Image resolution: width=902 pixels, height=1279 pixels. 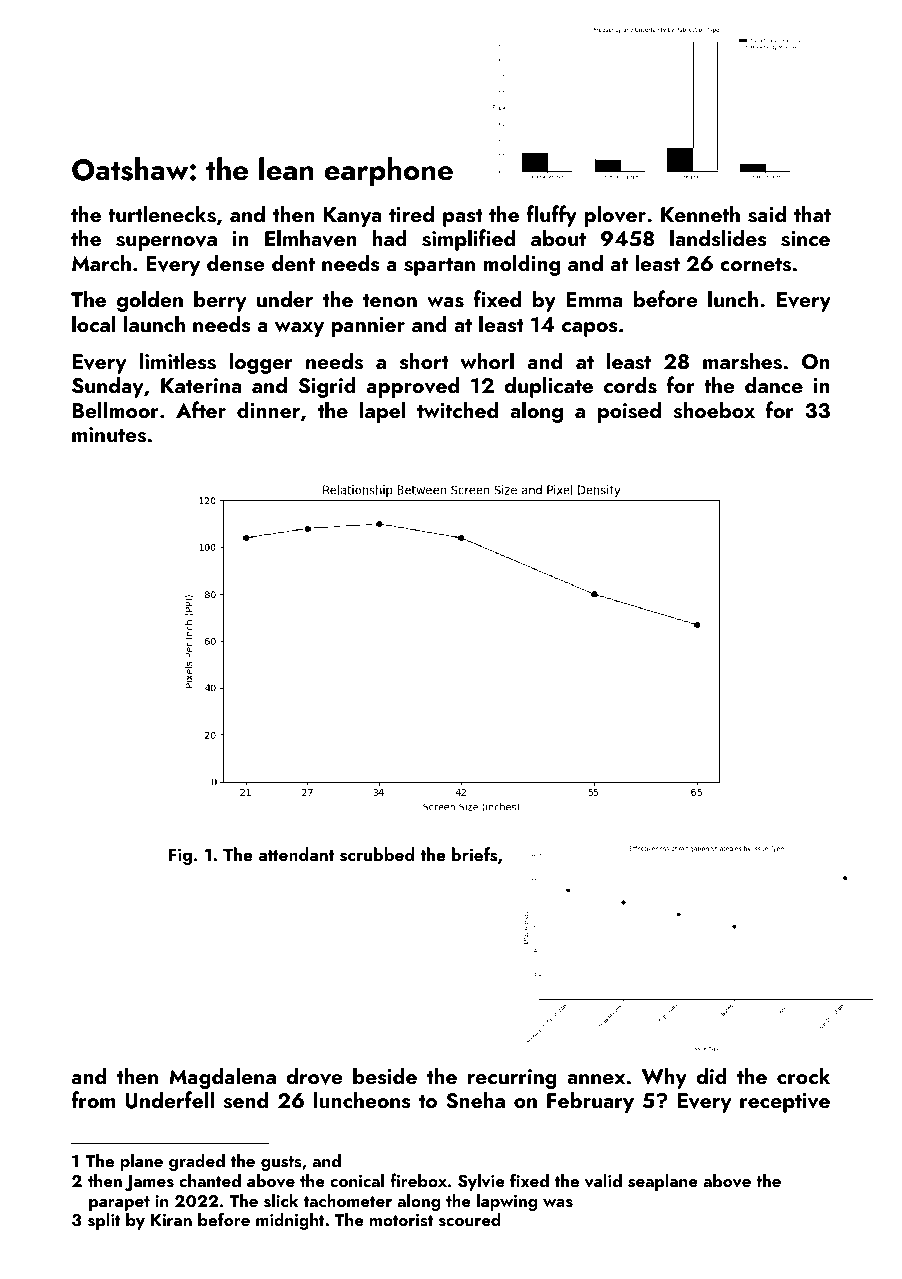 I want to click on short, so click(x=424, y=361).
